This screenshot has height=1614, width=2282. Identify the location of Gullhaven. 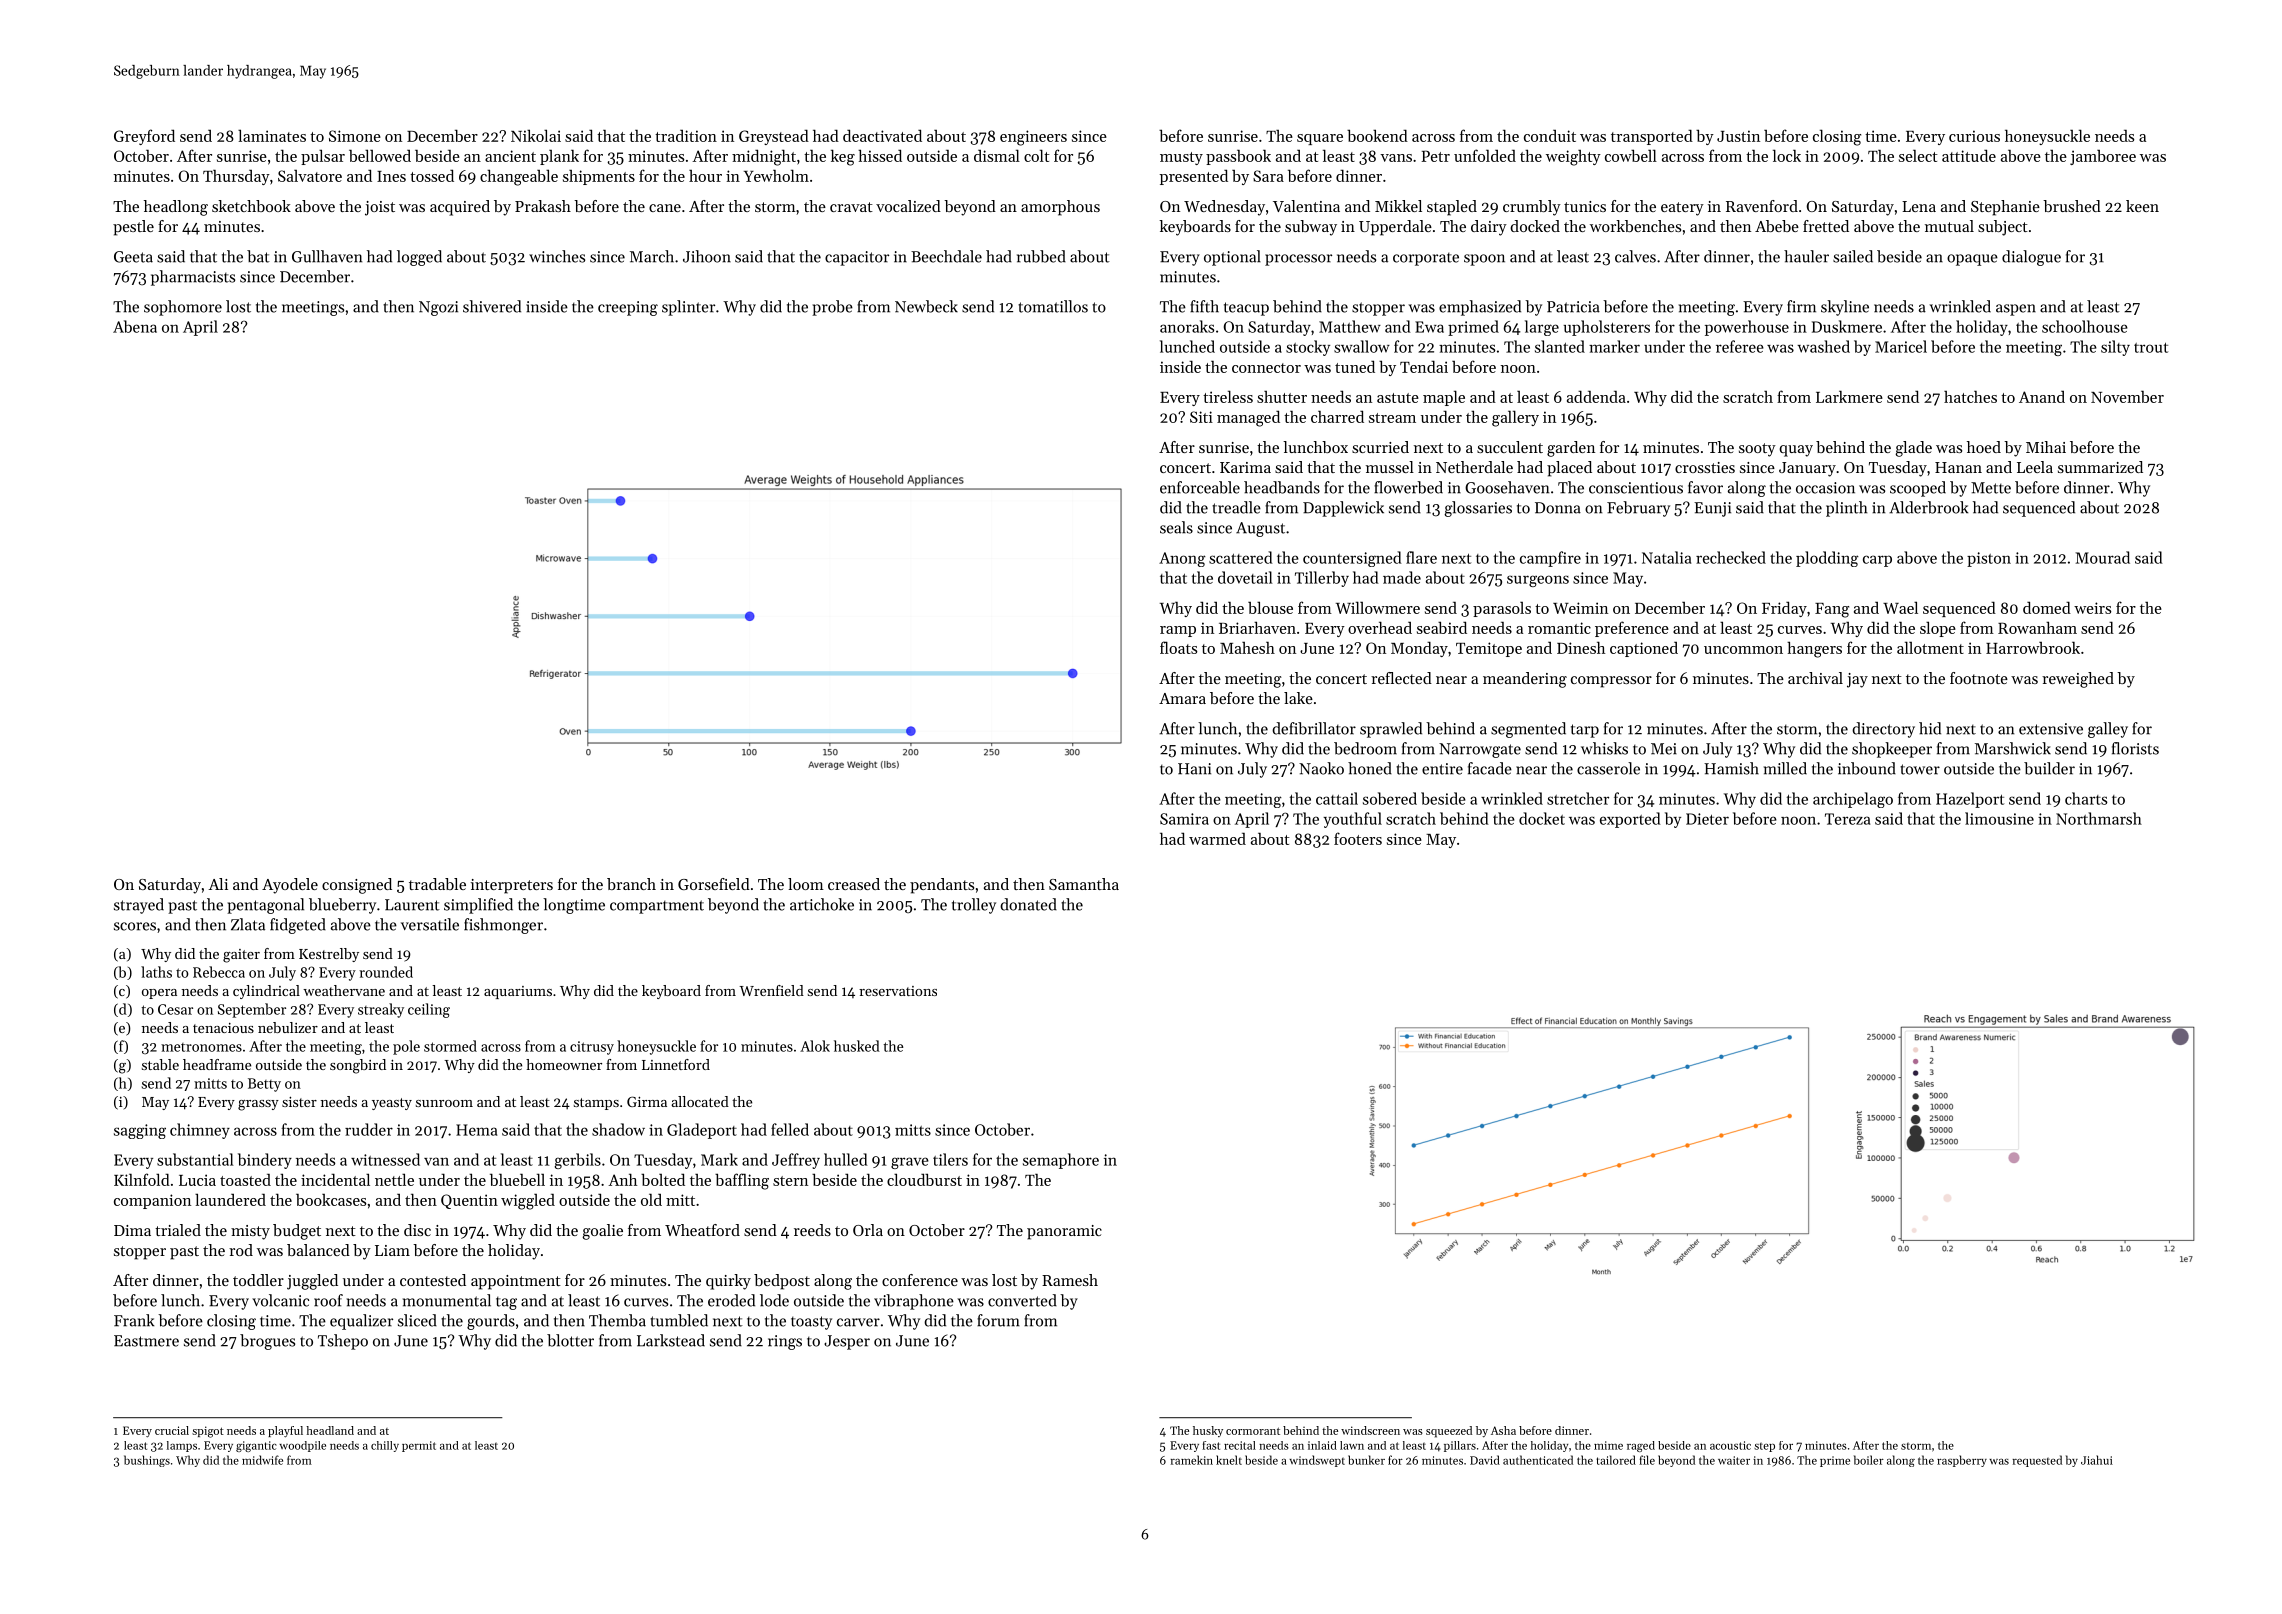
(327, 256).
